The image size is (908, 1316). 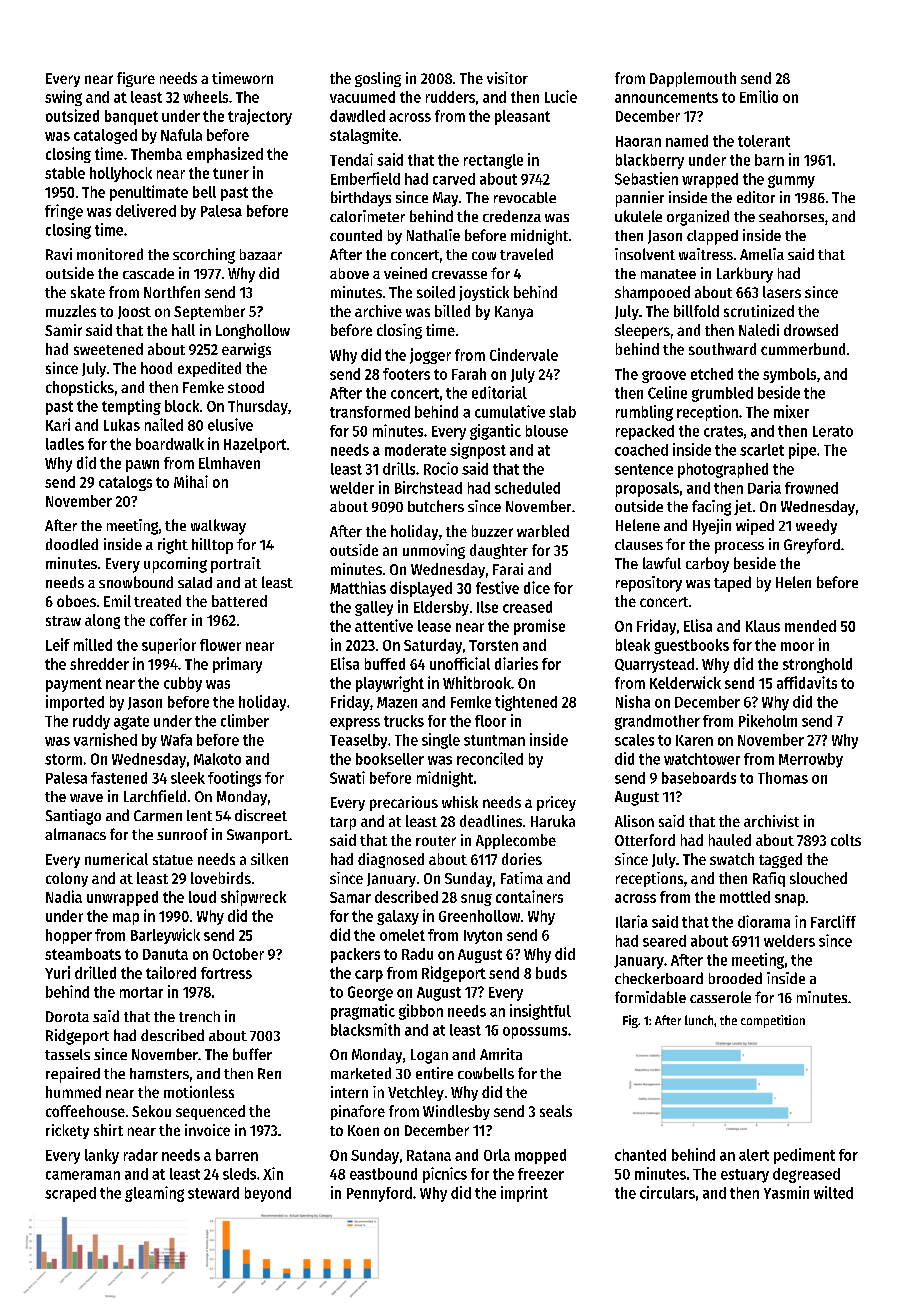 What do you see at coordinates (699, 778) in the screenshot?
I see `baseboards` at bounding box center [699, 778].
